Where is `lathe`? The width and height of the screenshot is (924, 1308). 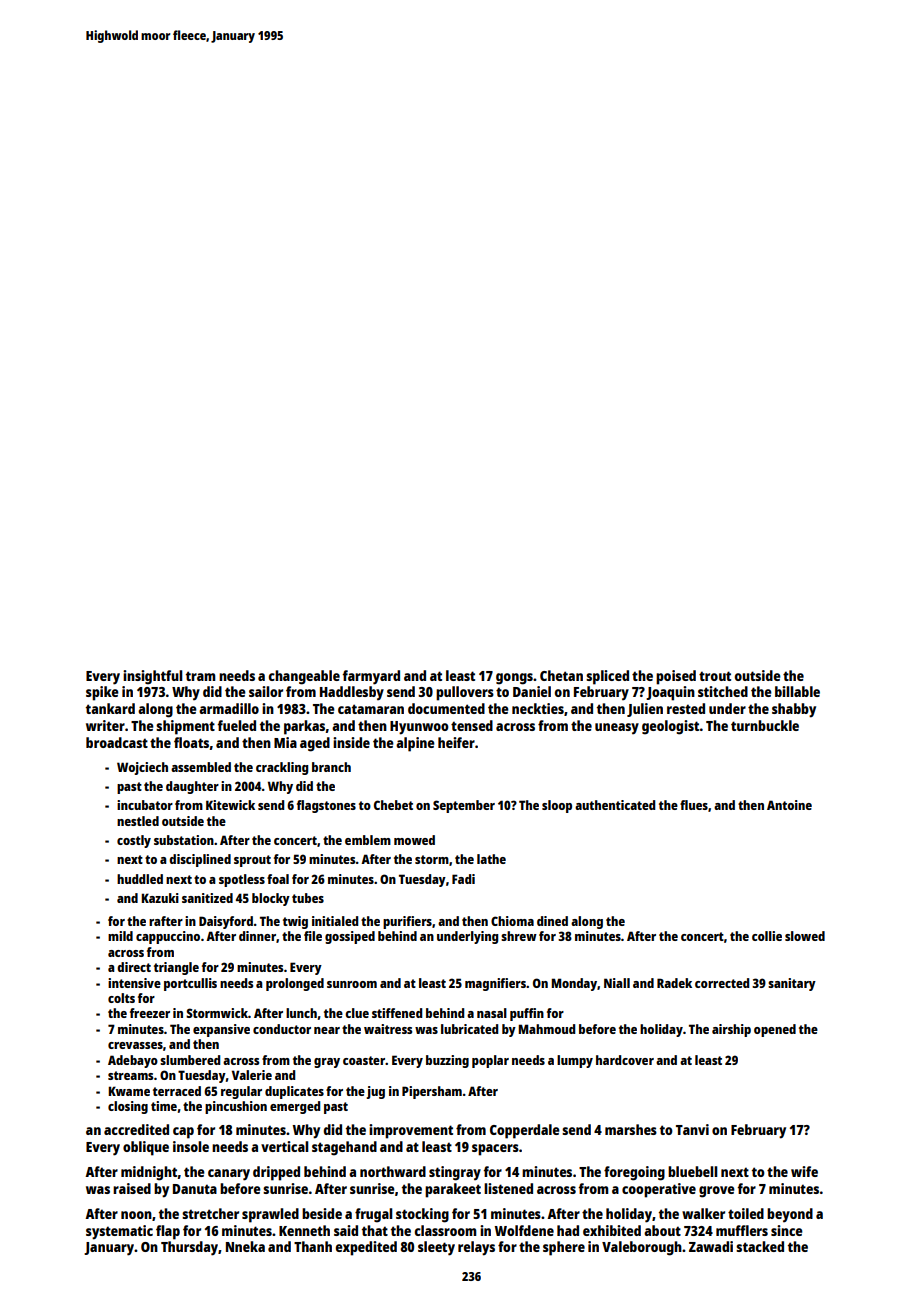
lathe is located at coordinates (491, 859).
